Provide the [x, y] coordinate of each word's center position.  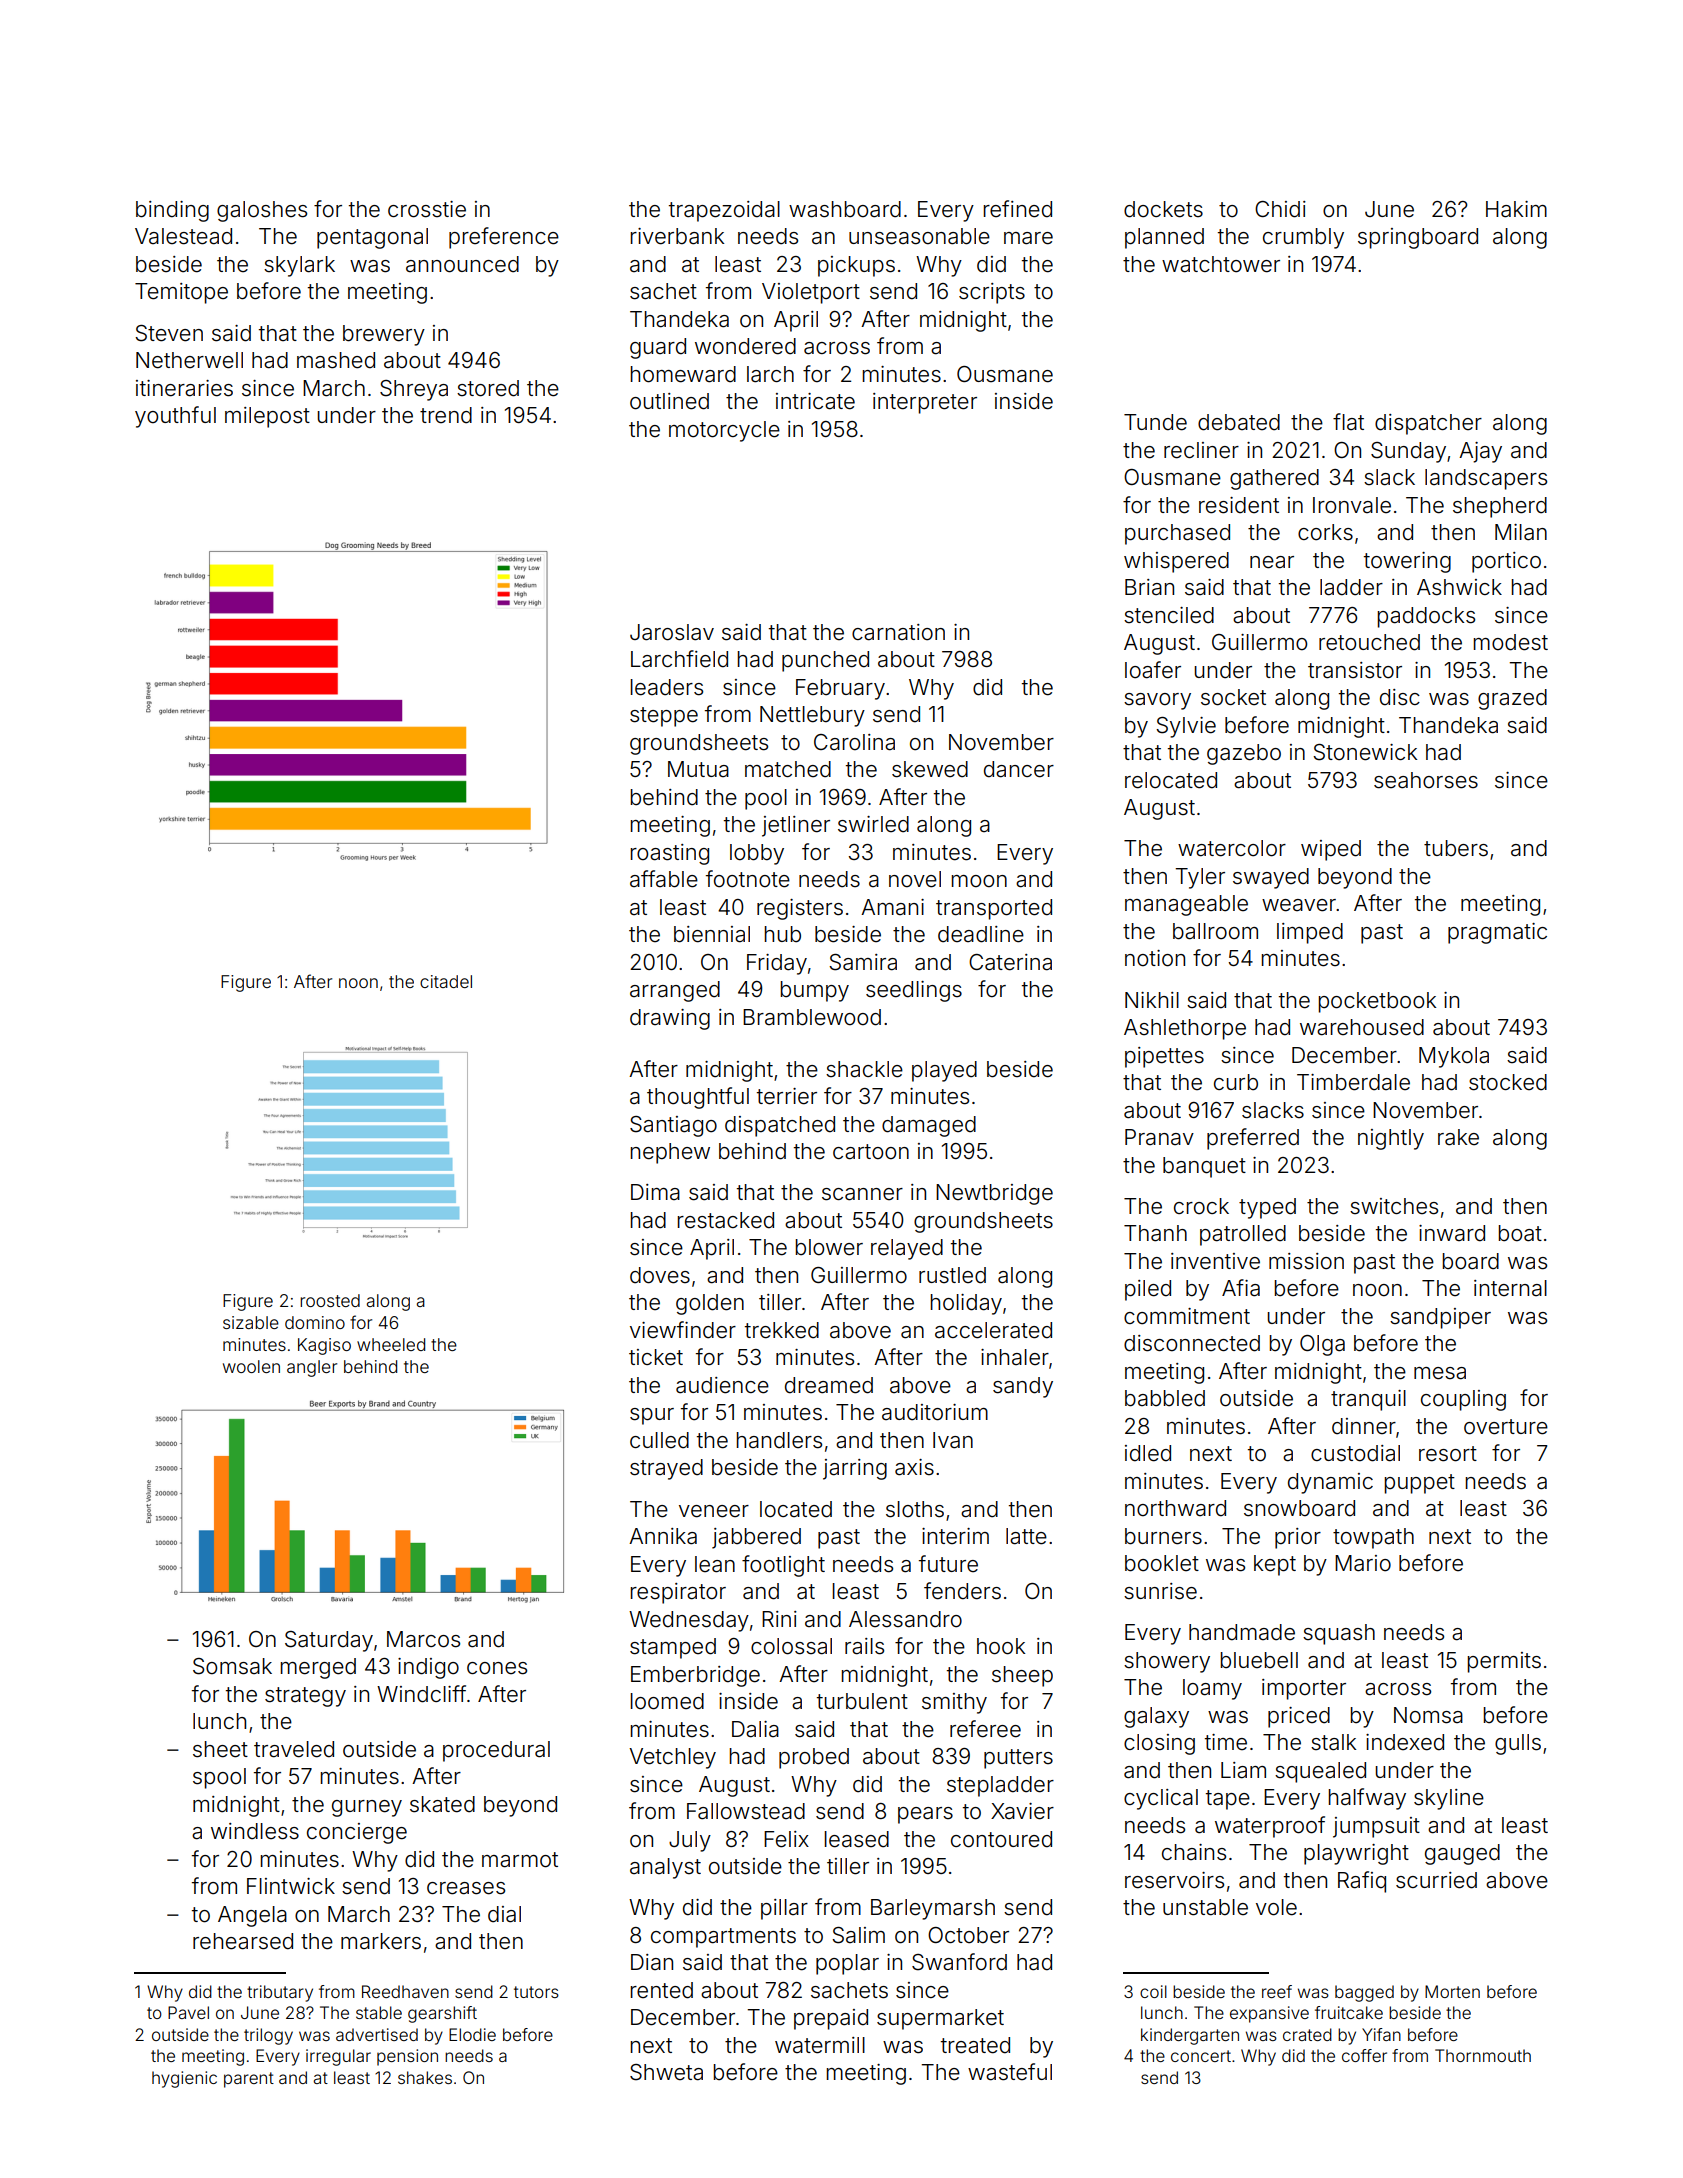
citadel [446, 981]
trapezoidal [724, 211]
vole [1276, 1907]
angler [312, 1368]
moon [979, 881]
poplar [847, 1964]
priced [1299, 1717]
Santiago [673, 1126]
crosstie [427, 209]
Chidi [1280, 209]
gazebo [1244, 754]
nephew [670, 1153]
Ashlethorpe [1185, 1029]
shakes [425, 2077]
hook [1001, 1646]
